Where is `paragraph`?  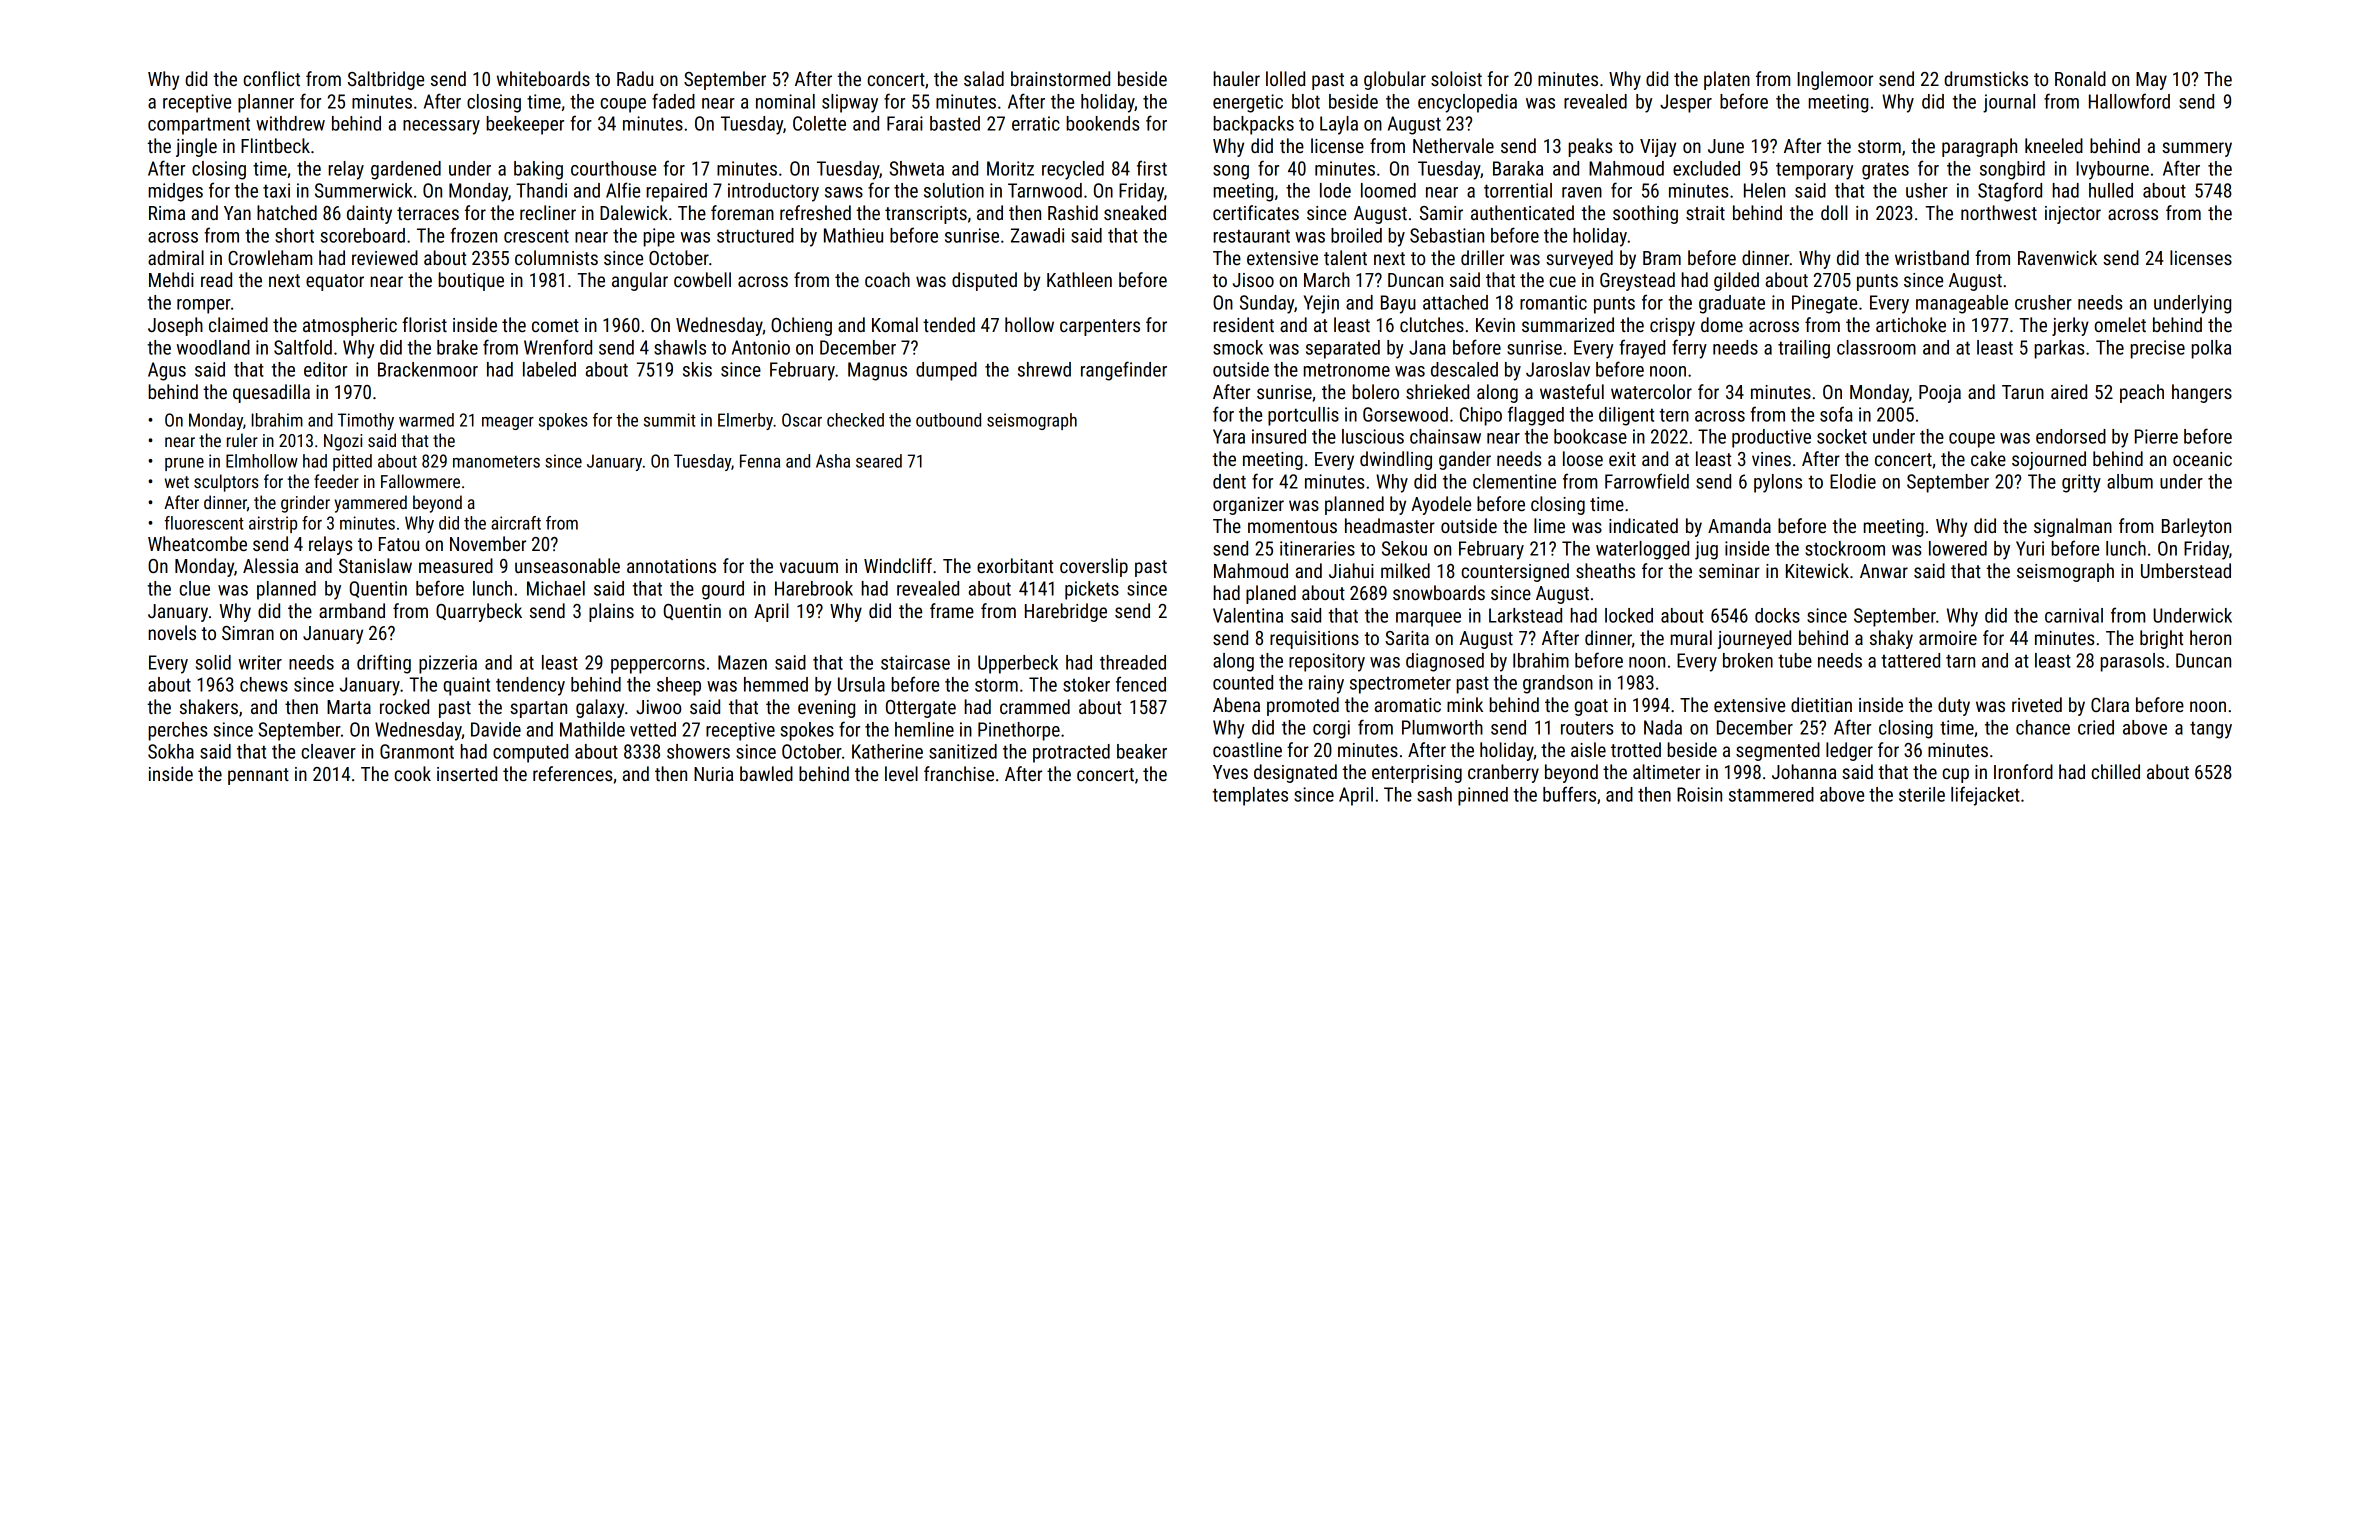
paragraph is located at coordinates (1979, 147).
